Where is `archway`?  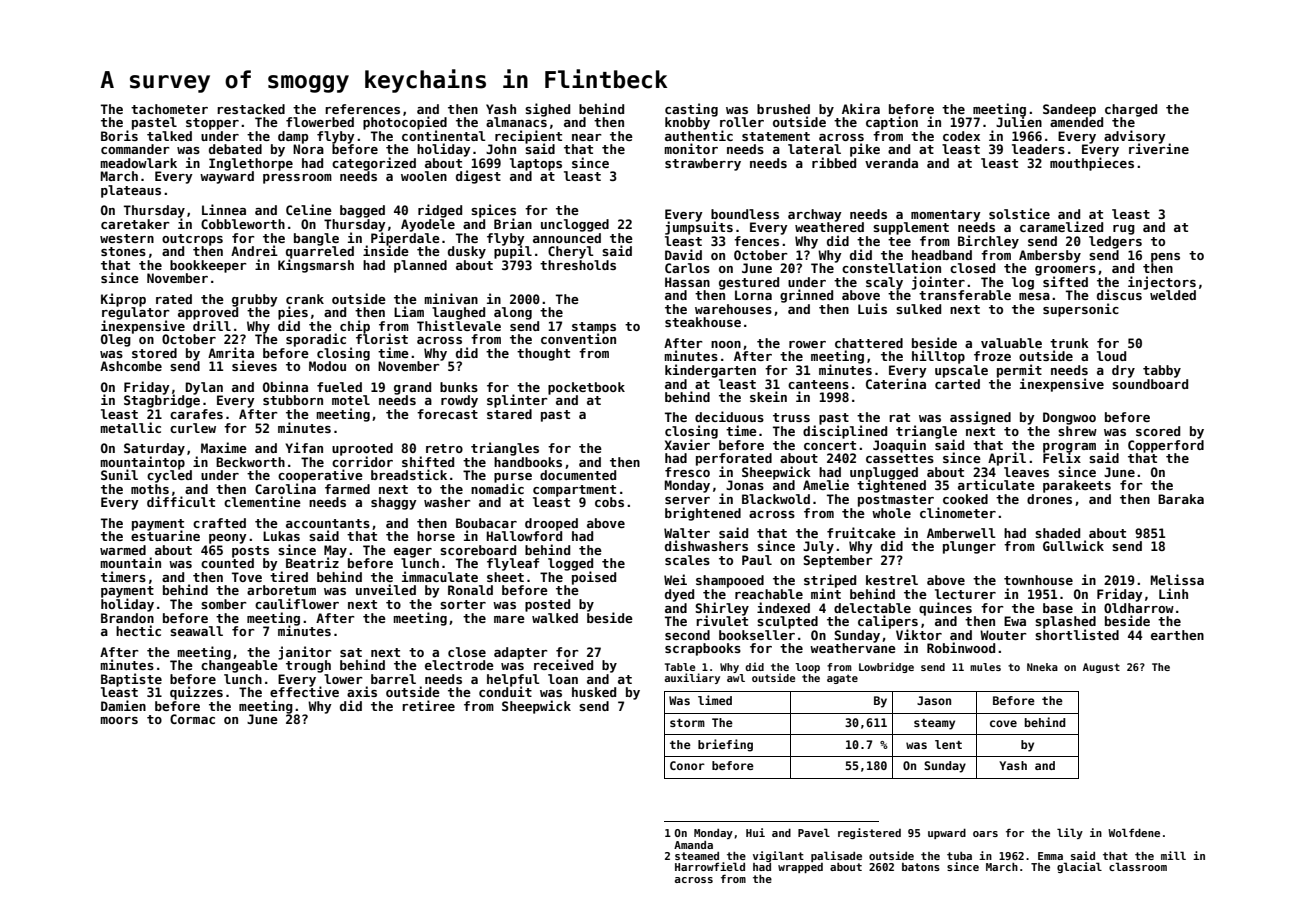
archway is located at coordinates (815, 215).
